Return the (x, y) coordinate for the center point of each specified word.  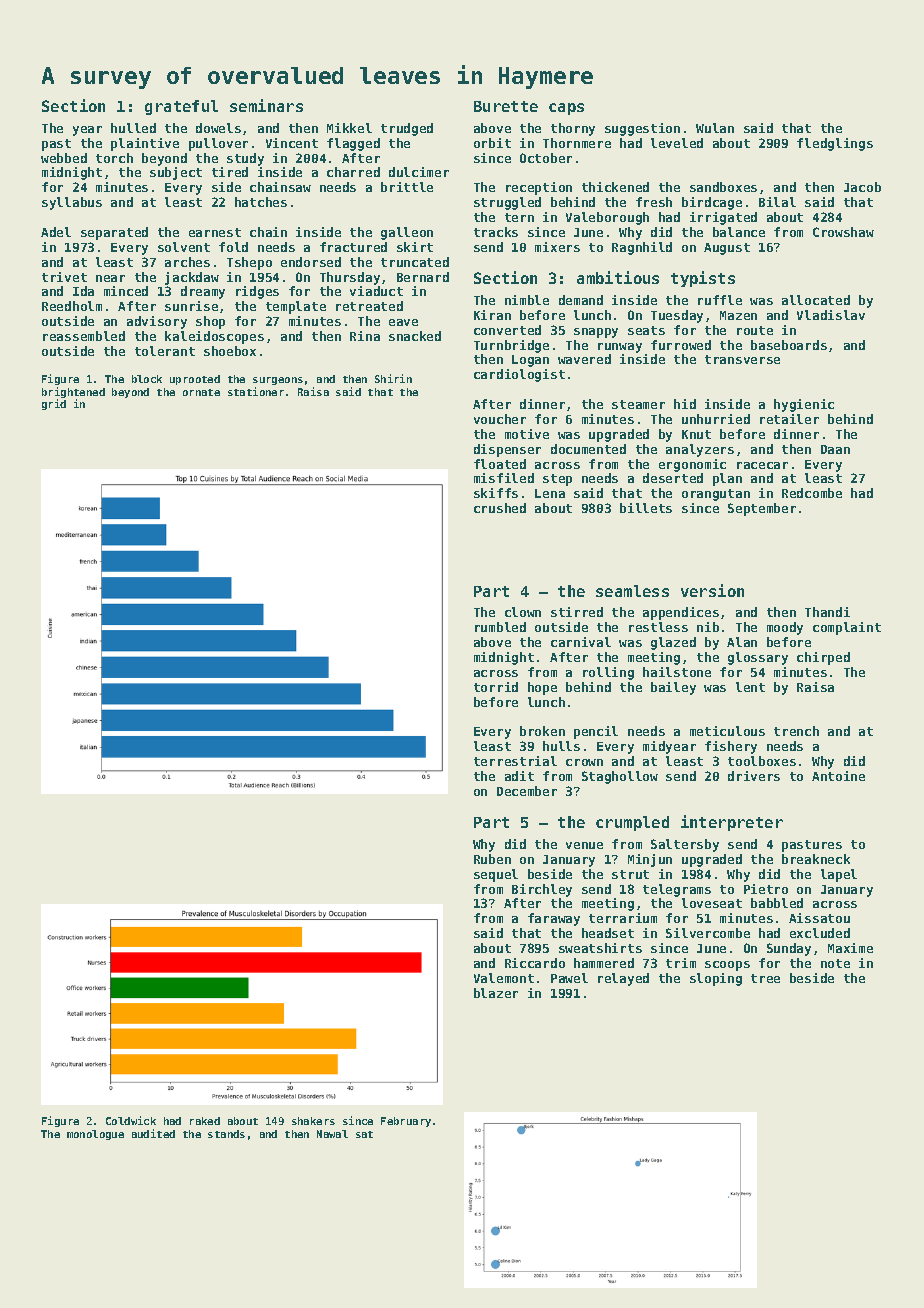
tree (765, 978)
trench (796, 731)
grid (54, 404)
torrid (496, 687)
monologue (95, 1135)
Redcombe (812, 493)
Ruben (492, 859)
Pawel (569, 978)
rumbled (500, 627)
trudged (407, 129)
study (245, 159)
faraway (554, 919)
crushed (500, 508)
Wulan (715, 128)
